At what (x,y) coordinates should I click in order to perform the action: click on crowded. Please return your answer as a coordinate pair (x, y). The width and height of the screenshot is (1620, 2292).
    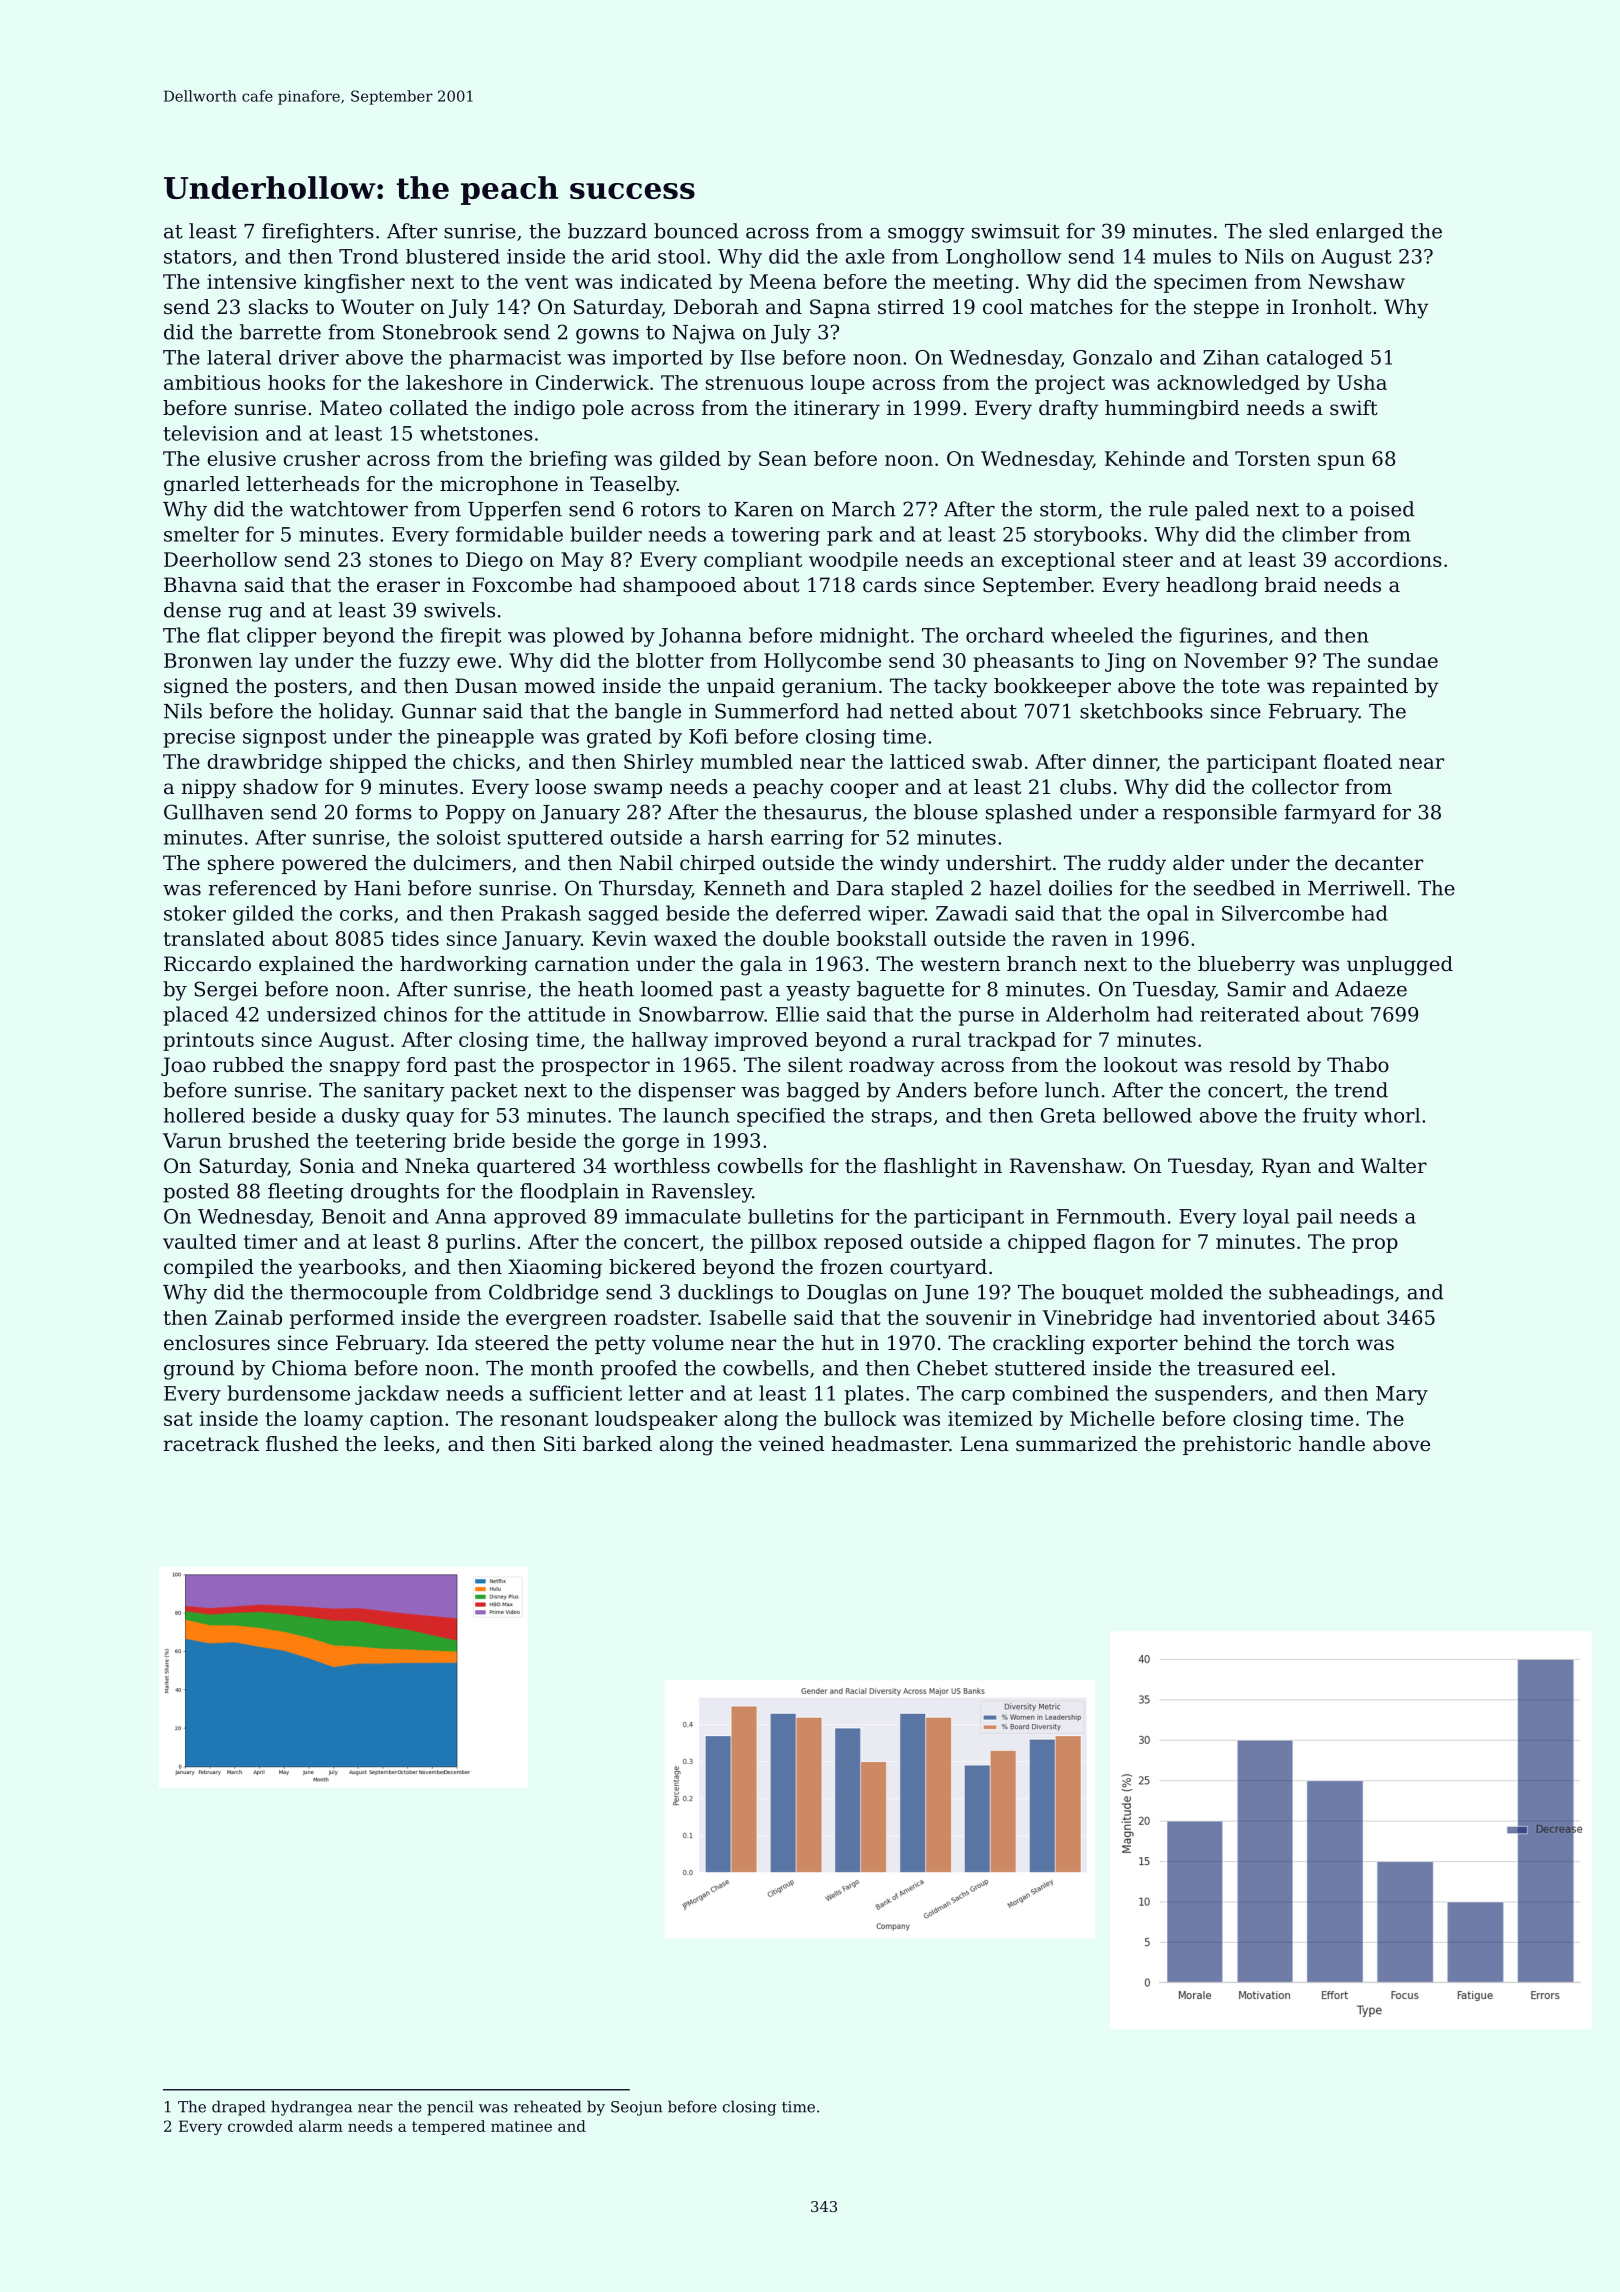
    Looking at the image, I should click on (260, 2126).
